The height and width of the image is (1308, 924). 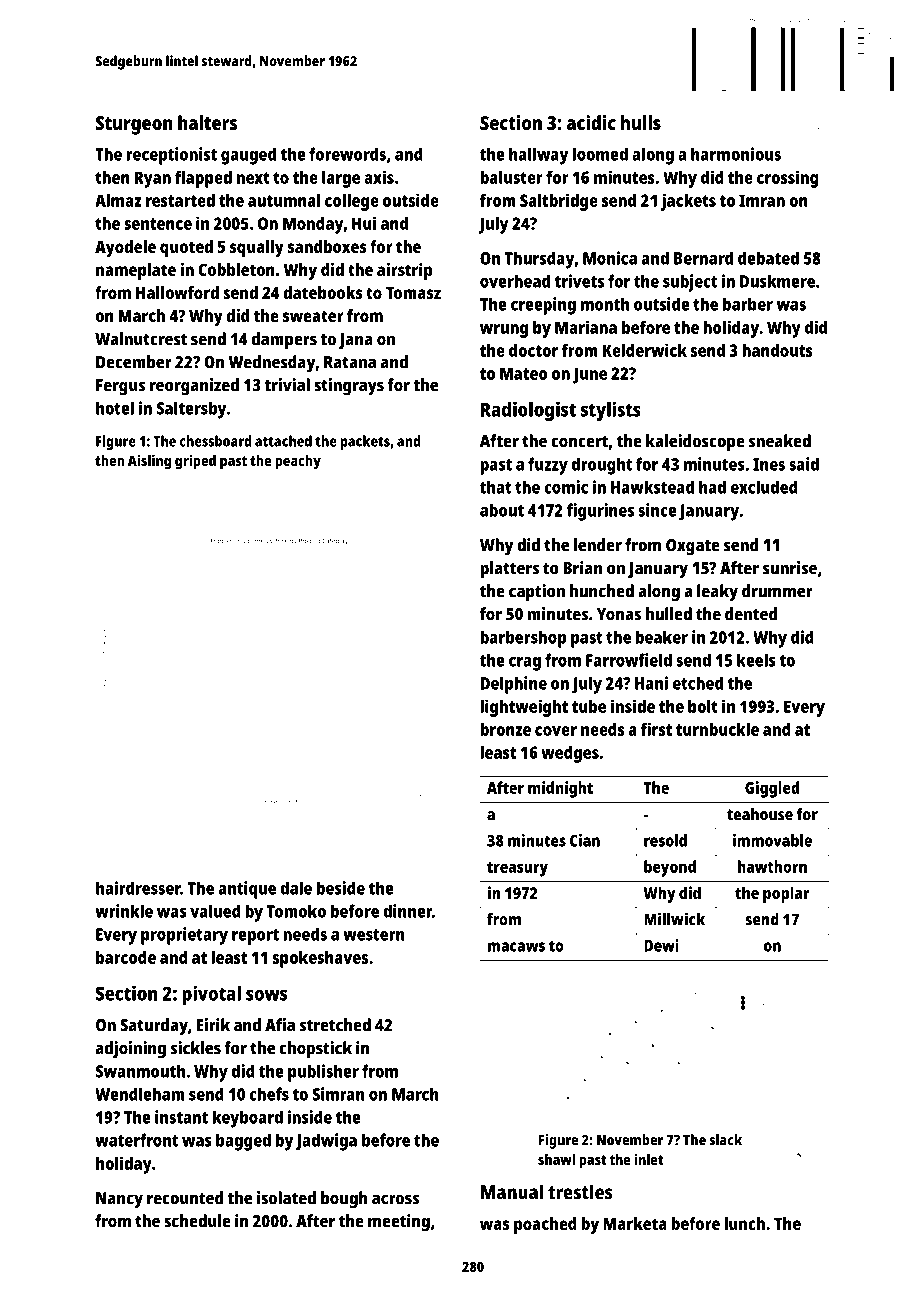 I want to click on griped, so click(x=195, y=462).
